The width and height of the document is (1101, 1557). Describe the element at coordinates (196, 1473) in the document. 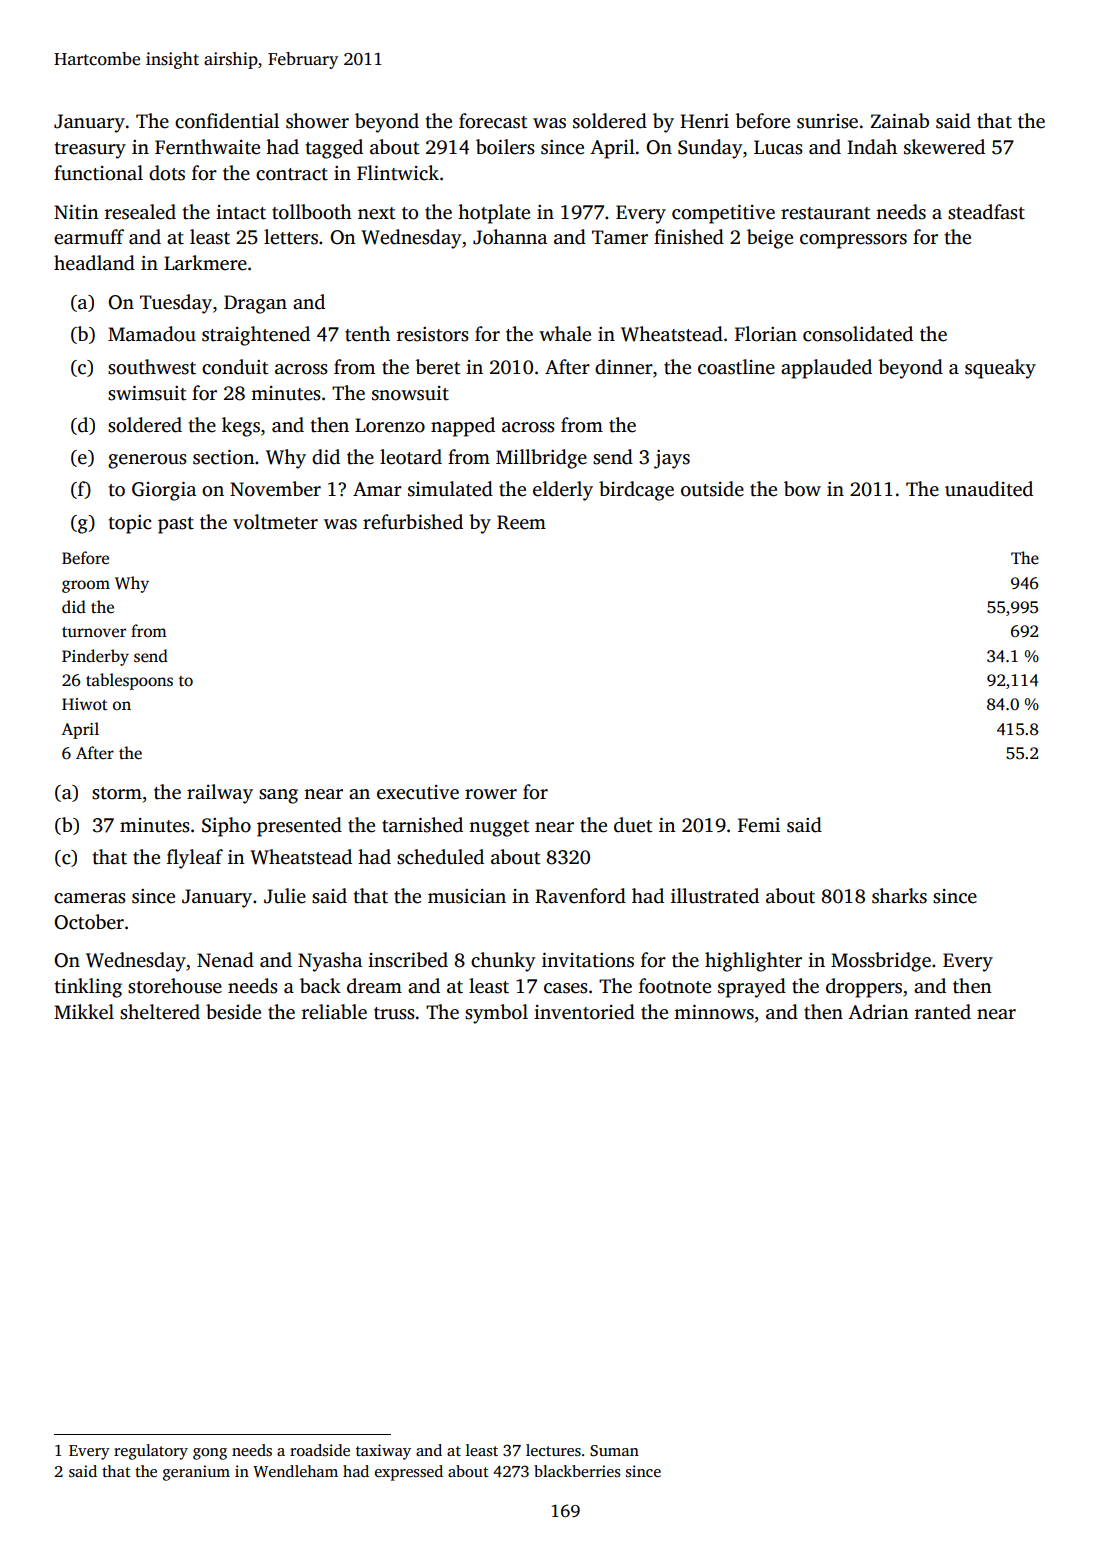

I see `geranium` at that location.
